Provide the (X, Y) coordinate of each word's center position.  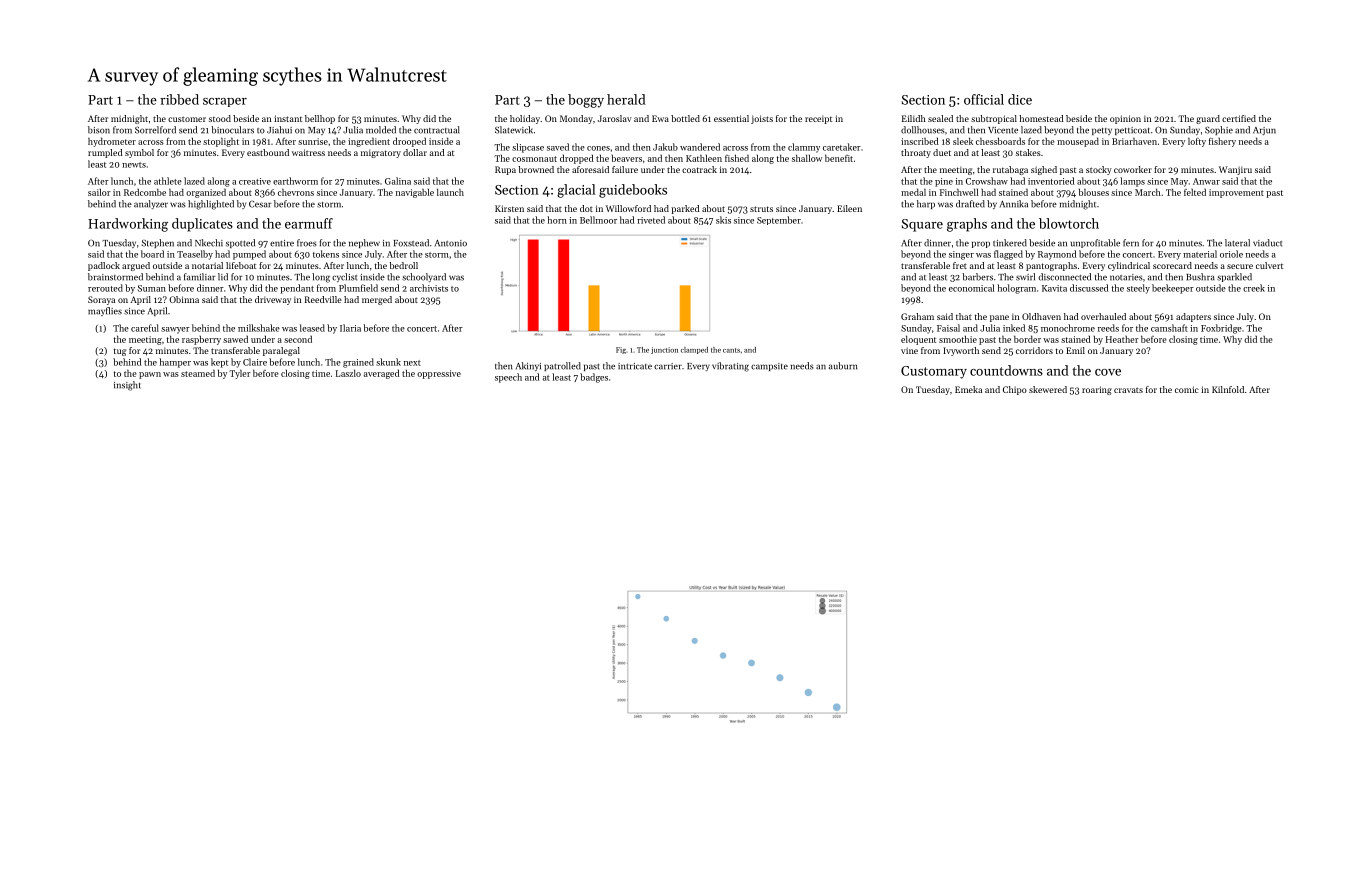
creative (255, 181)
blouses (1094, 192)
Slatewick (514, 130)
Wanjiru (1235, 170)
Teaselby (195, 255)
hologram (1016, 289)
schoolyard (424, 277)
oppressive (439, 374)
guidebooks (633, 191)
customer (187, 119)
